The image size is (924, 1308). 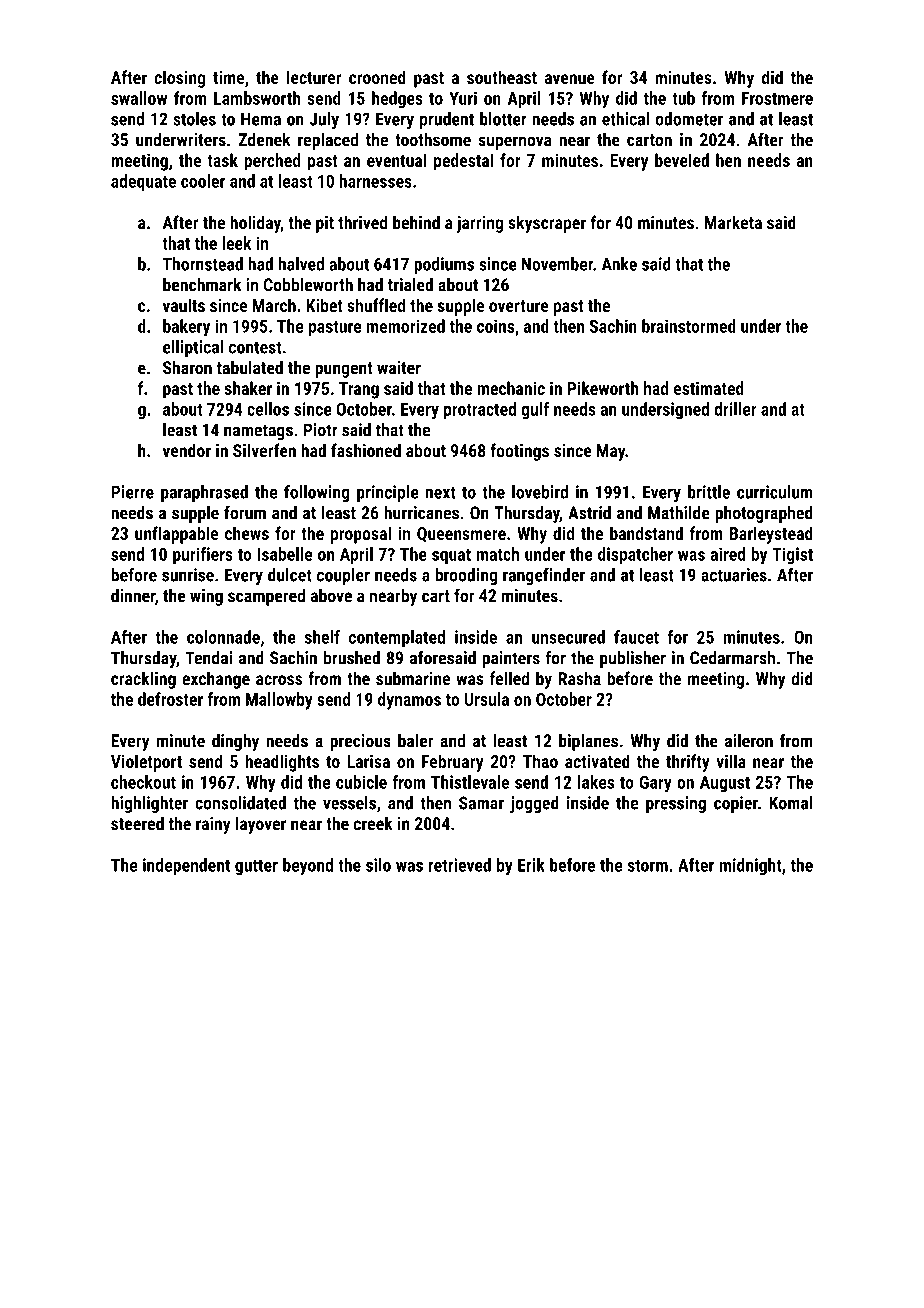 I want to click on Hema, so click(x=261, y=119).
